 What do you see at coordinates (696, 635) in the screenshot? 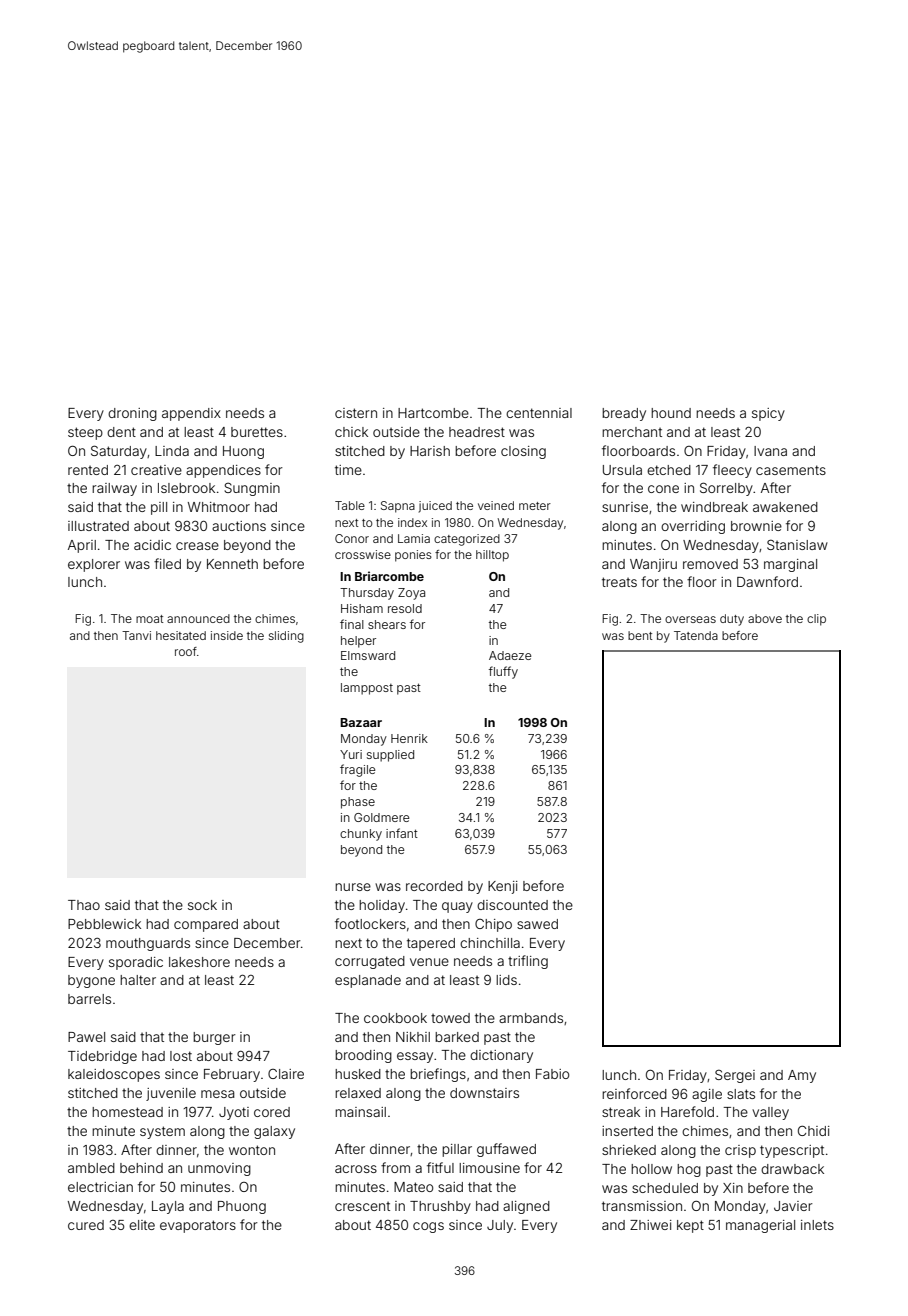
I see `Tatenda` at bounding box center [696, 635].
